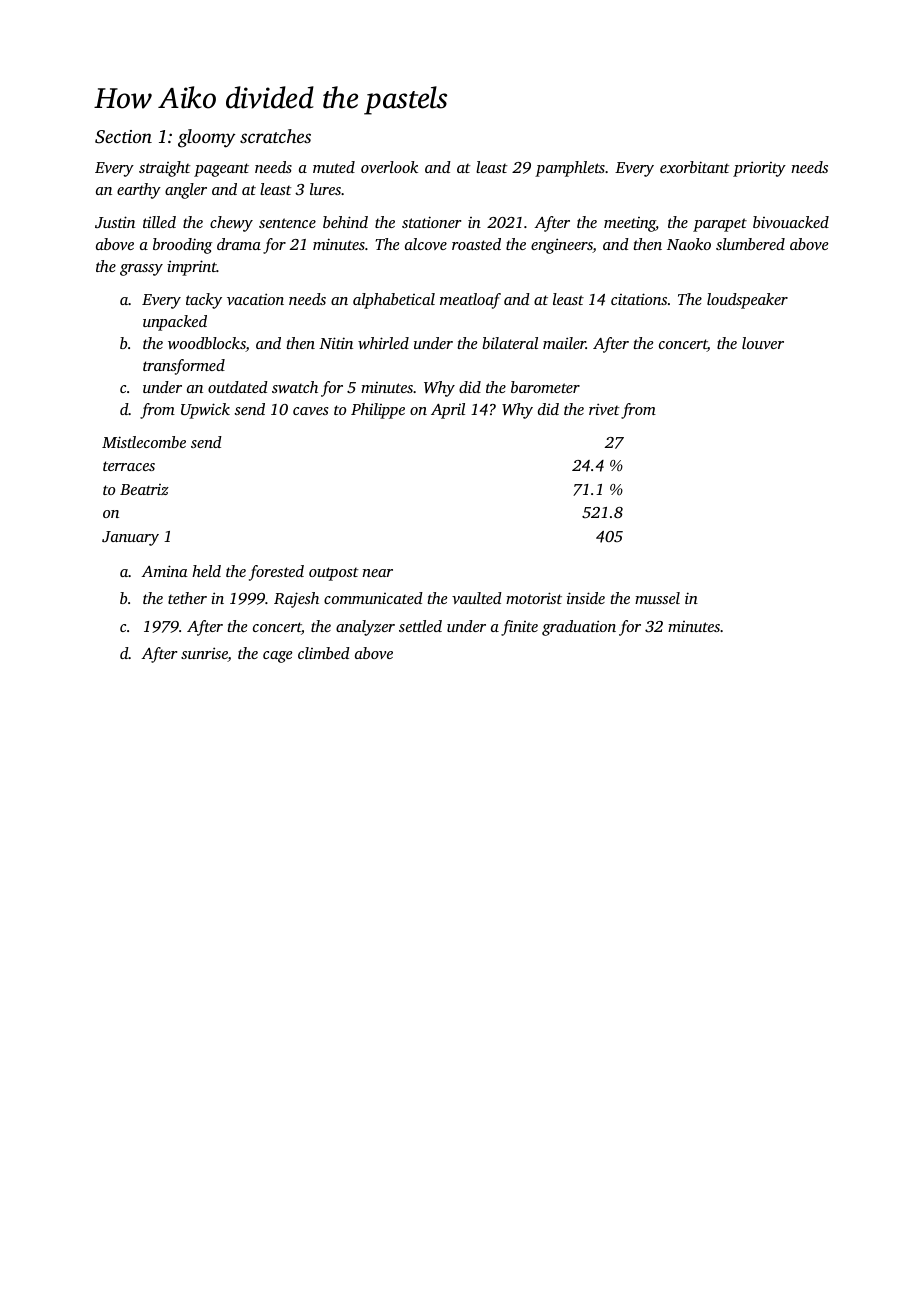  What do you see at coordinates (164, 571) in the document?
I see `Amina` at bounding box center [164, 571].
